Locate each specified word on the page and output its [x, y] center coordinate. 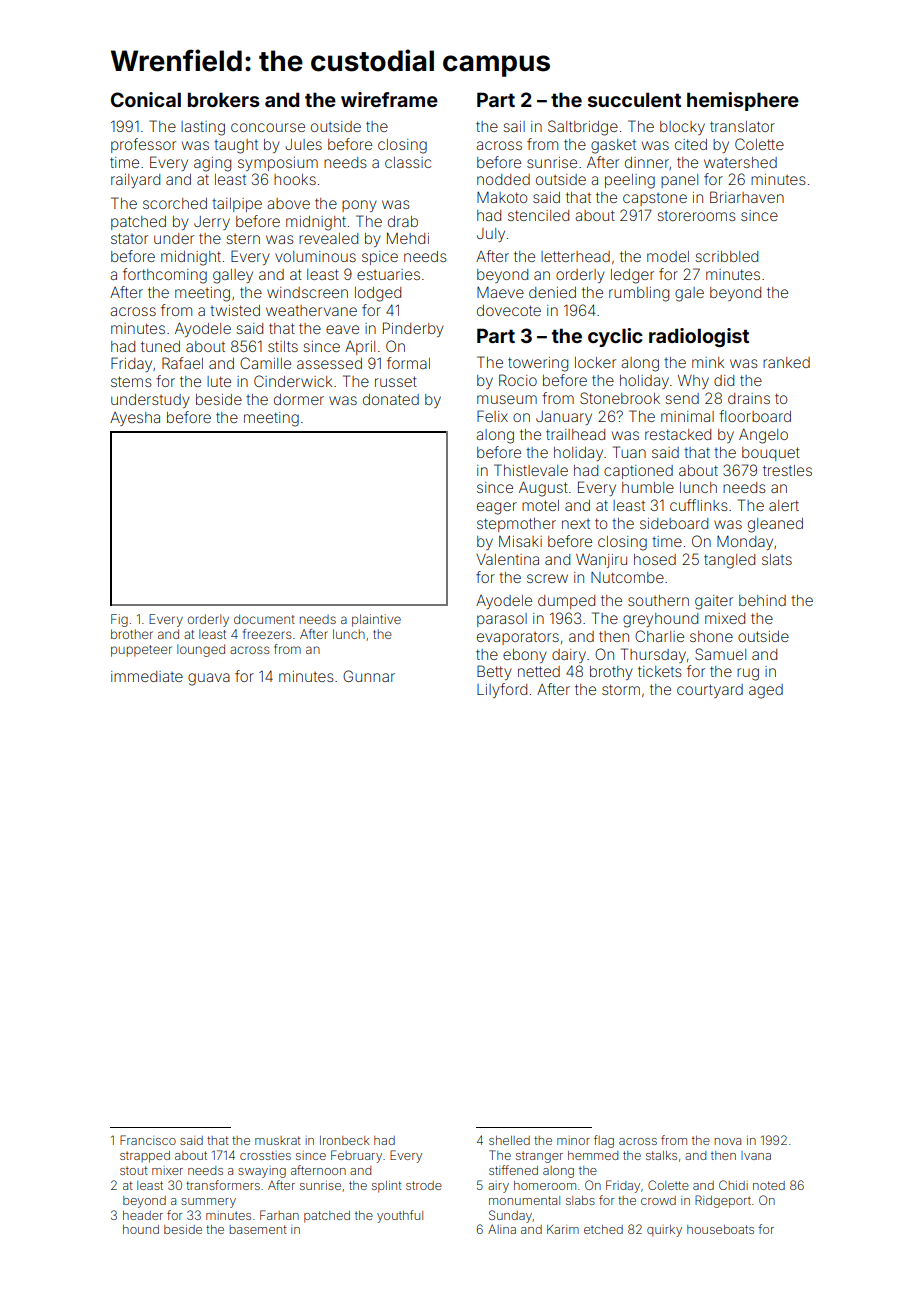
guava [209, 679]
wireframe [389, 99]
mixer [167, 1171]
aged [766, 691]
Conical [146, 99]
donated [391, 399]
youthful [400, 1216]
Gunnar [369, 676]
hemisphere [743, 101]
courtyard [710, 691]
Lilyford [502, 690]
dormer [299, 399]
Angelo [763, 436]
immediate [147, 676]
